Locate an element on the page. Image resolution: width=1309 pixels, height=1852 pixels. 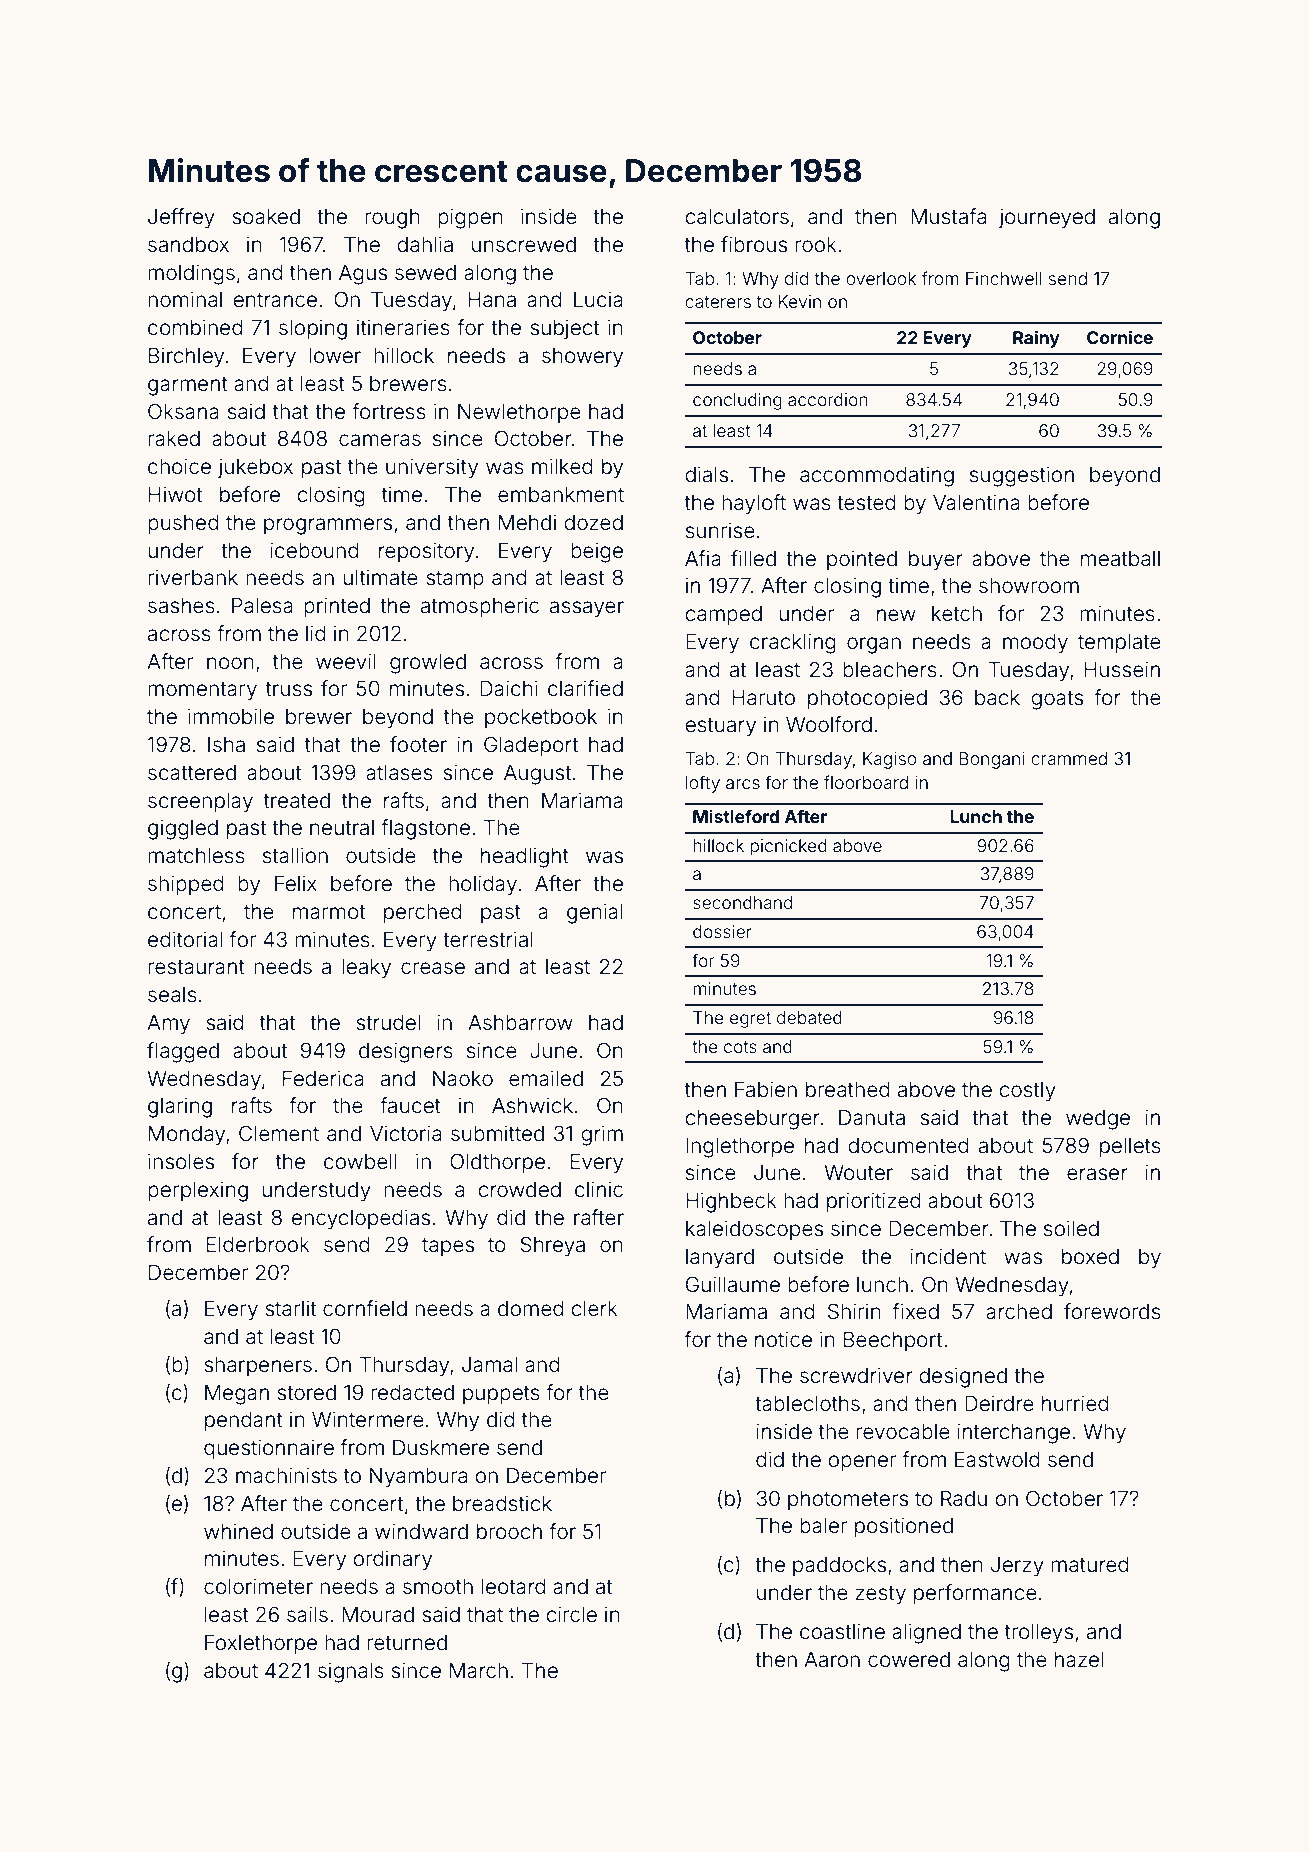
colorimeter is located at coordinates (258, 1586).
